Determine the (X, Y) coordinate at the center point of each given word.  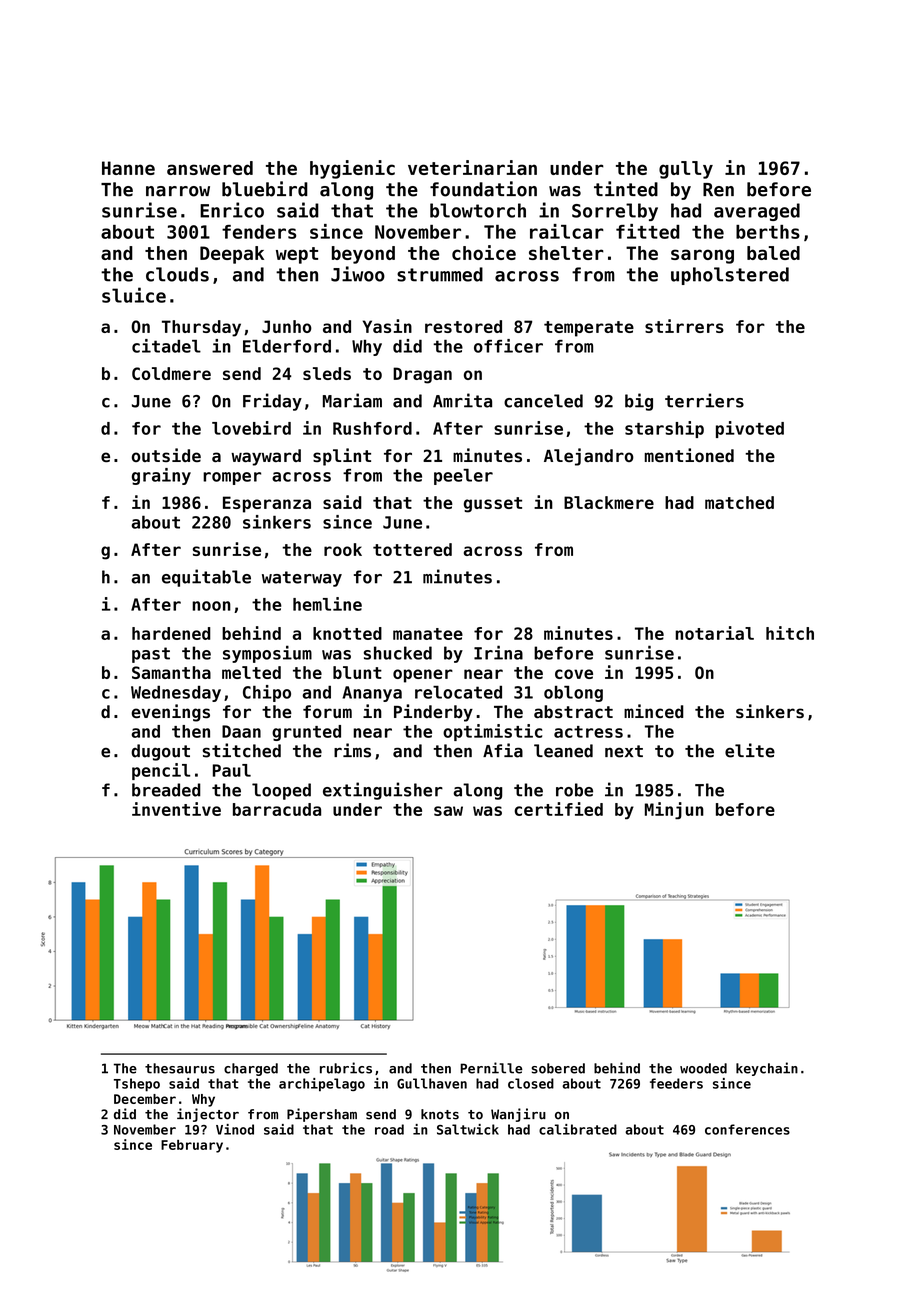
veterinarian (472, 167)
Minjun (674, 810)
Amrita (462, 400)
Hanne (128, 168)
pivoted (750, 429)
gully (686, 170)
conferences (747, 1129)
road (389, 1129)
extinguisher (383, 791)
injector (208, 1115)
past (151, 655)
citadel (166, 346)
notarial (714, 633)
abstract (573, 711)
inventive (176, 809)
